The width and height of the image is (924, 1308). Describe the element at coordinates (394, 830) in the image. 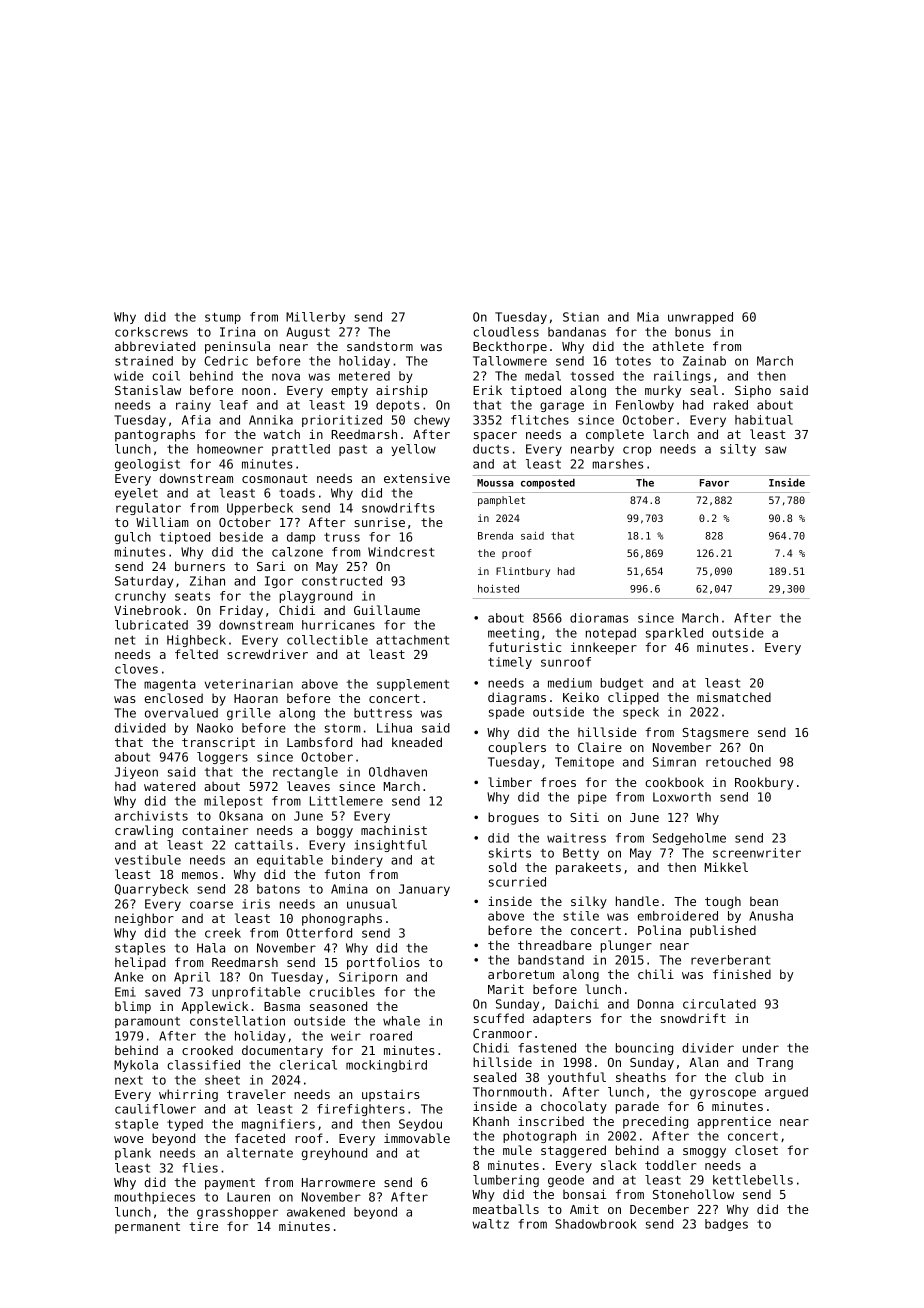

I see `machinist` at that location.
